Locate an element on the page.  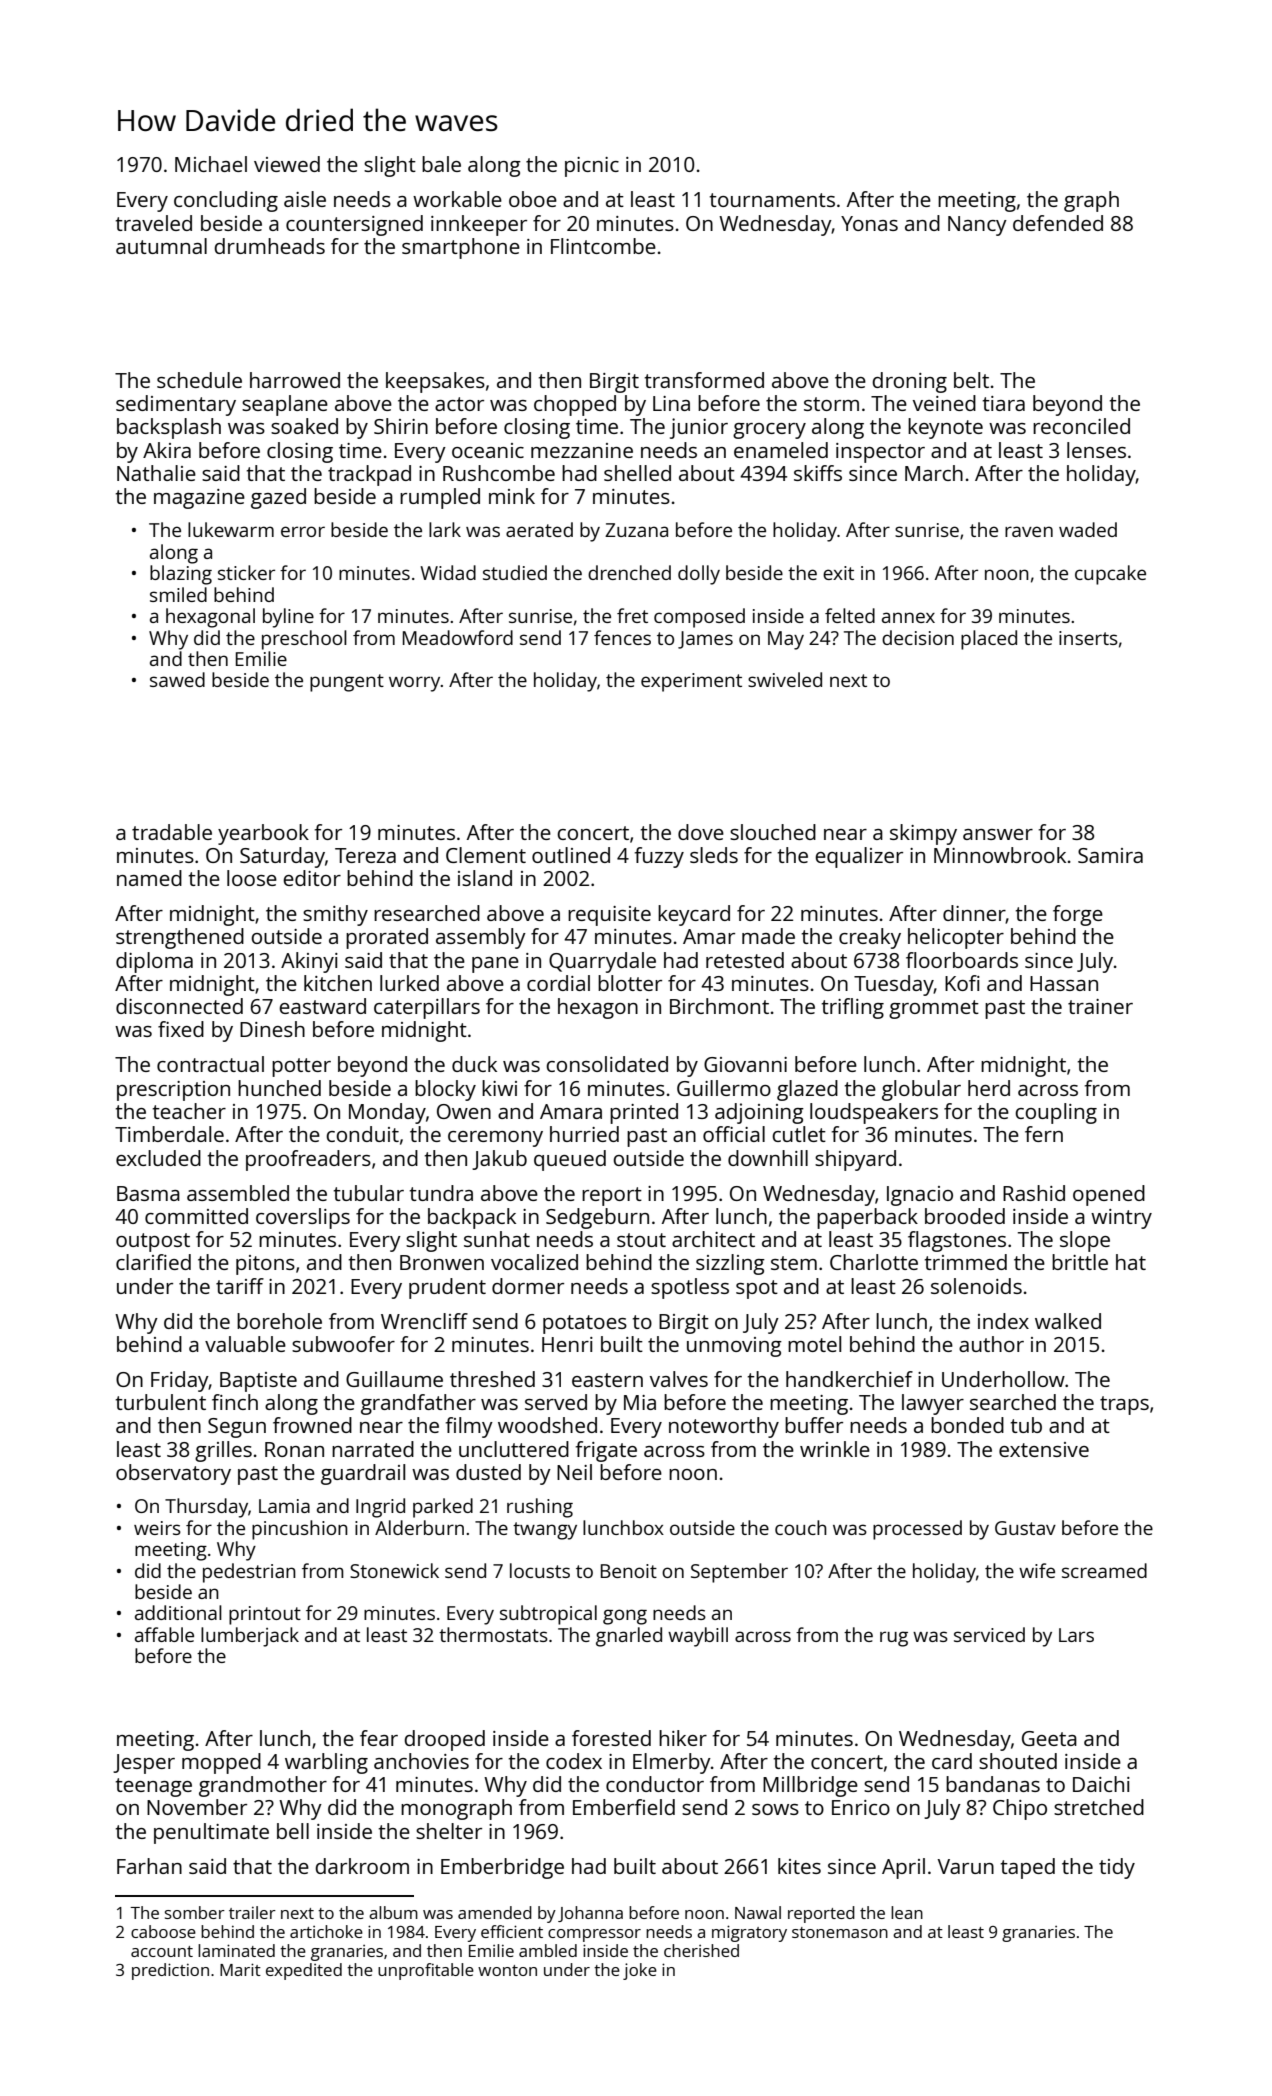
tournaments is located at coordinates (772, 200).
